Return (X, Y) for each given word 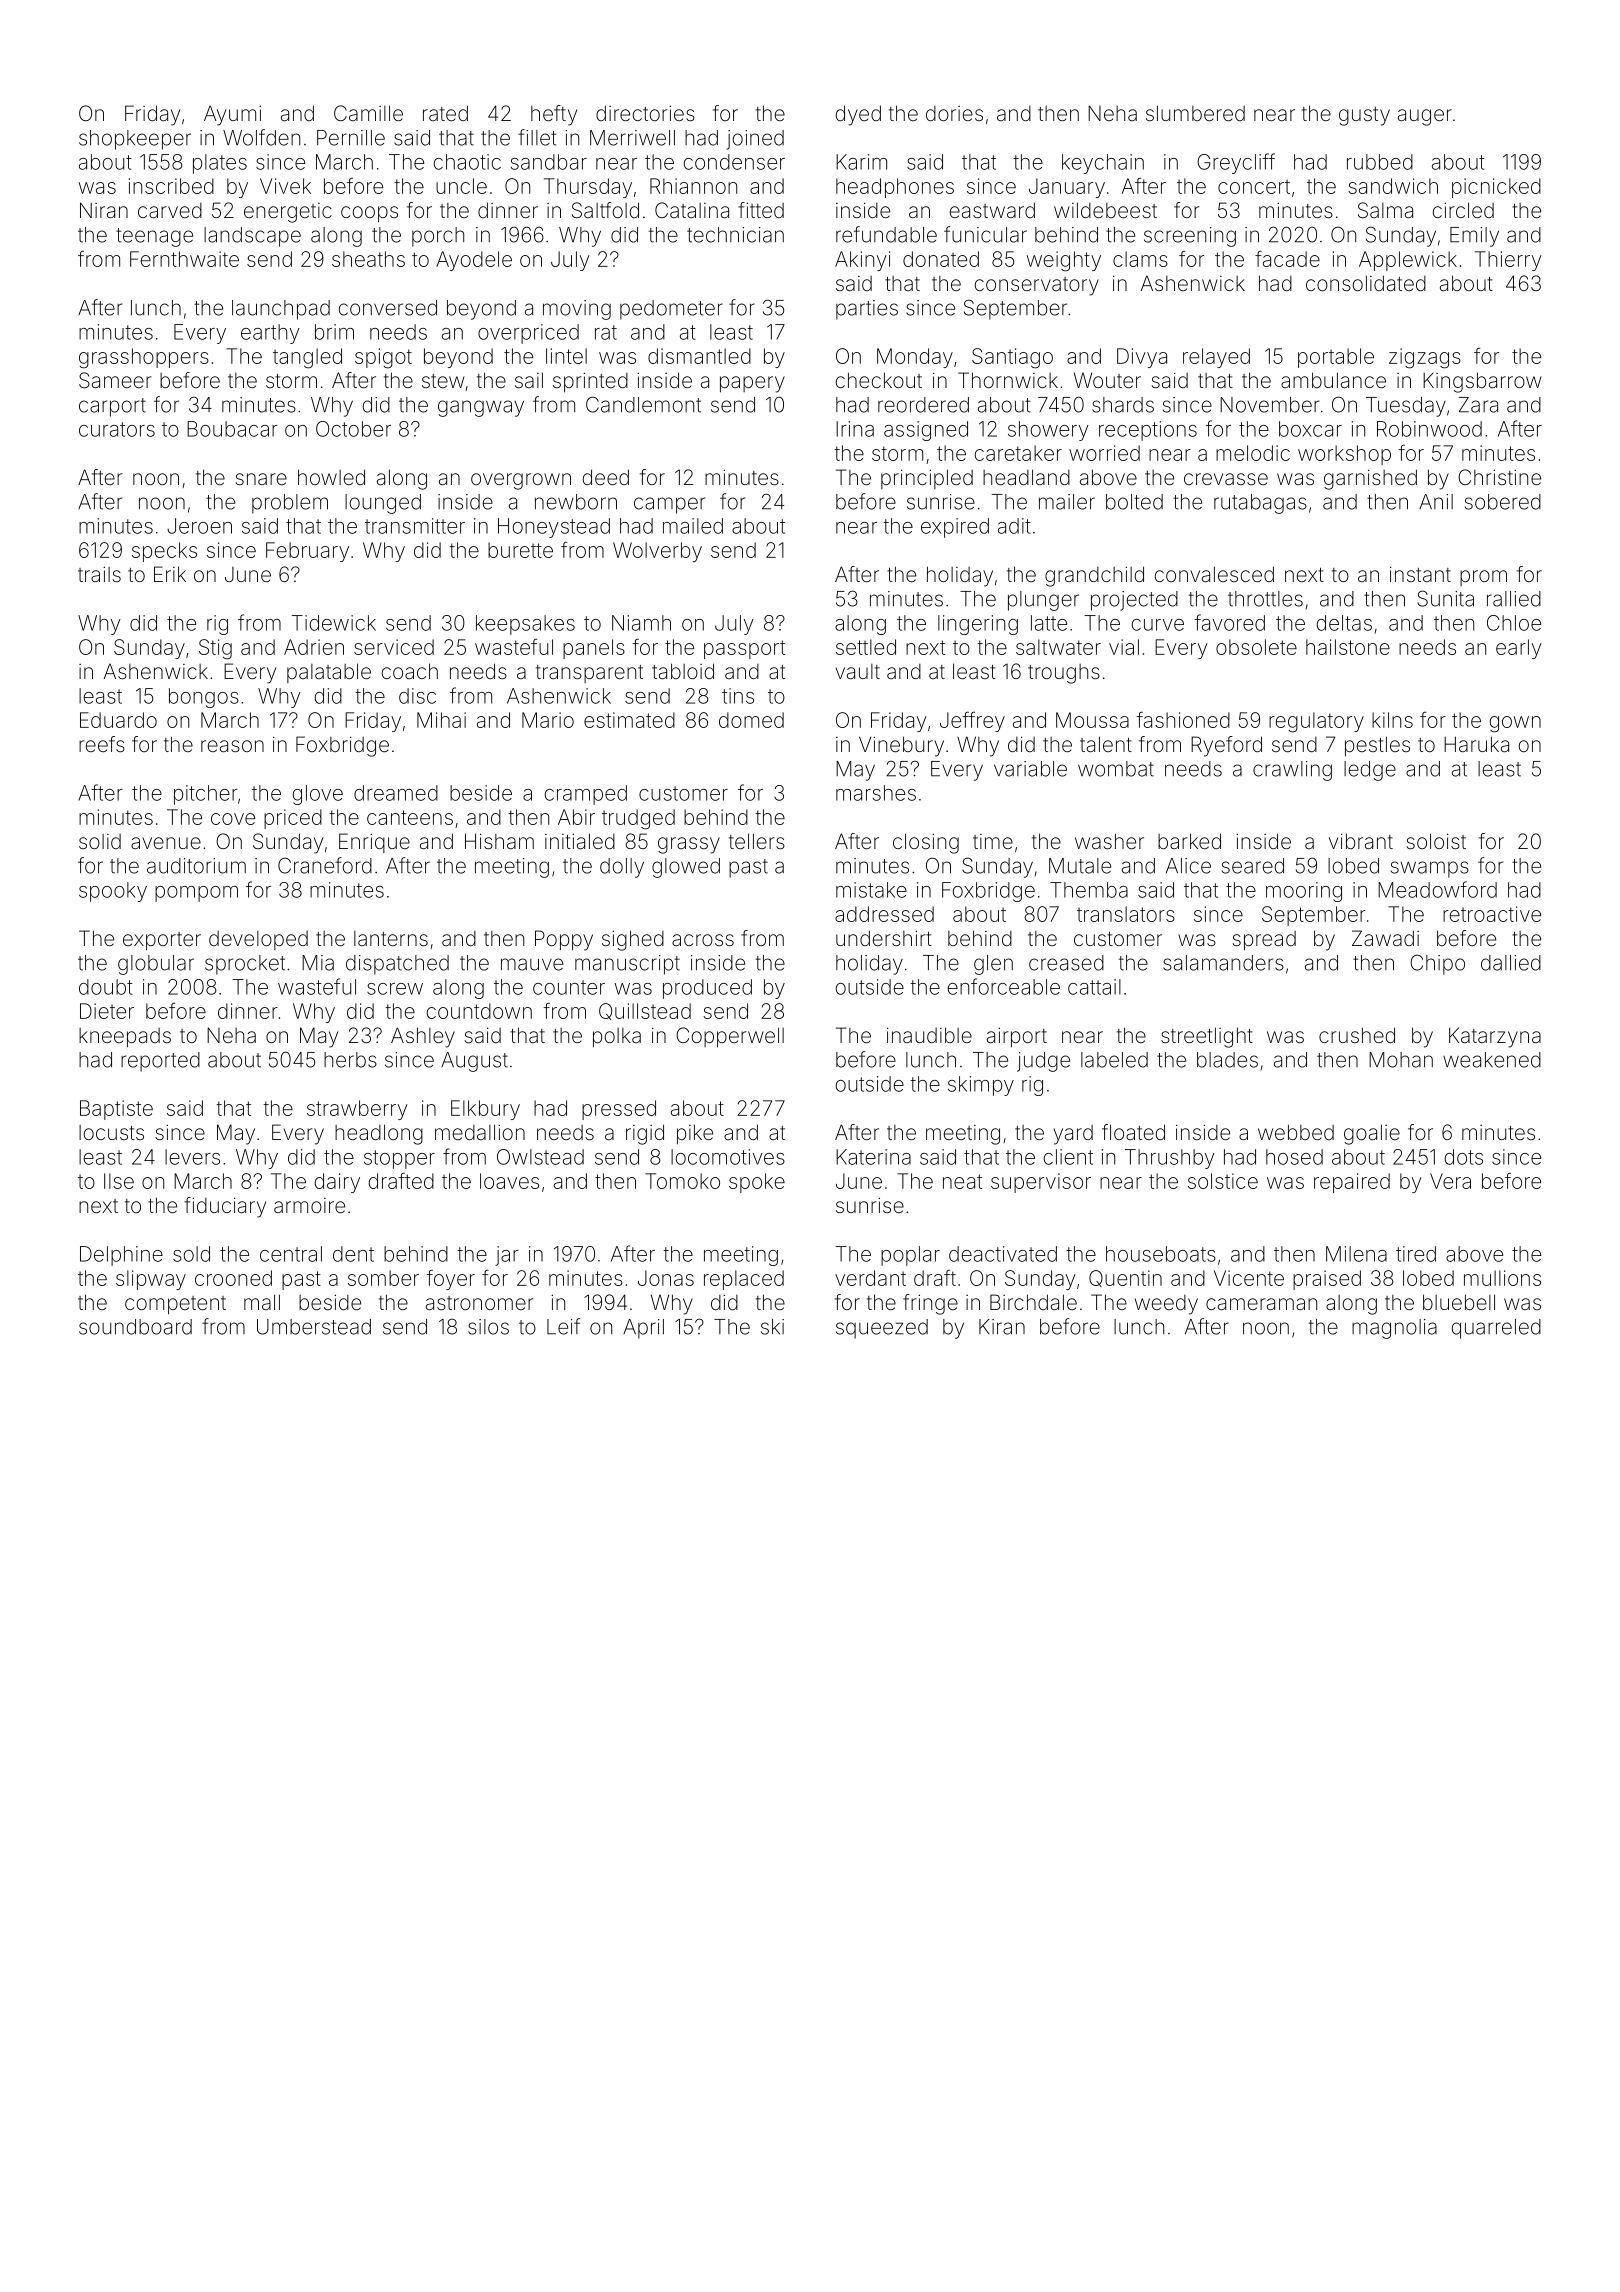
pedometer (671, 310)
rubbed (1380, 162)
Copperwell (730, 1037)
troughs (1064, 674)
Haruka (1476, 744)
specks (164, 552)
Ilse (119, 1181)
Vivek (285, 186)
